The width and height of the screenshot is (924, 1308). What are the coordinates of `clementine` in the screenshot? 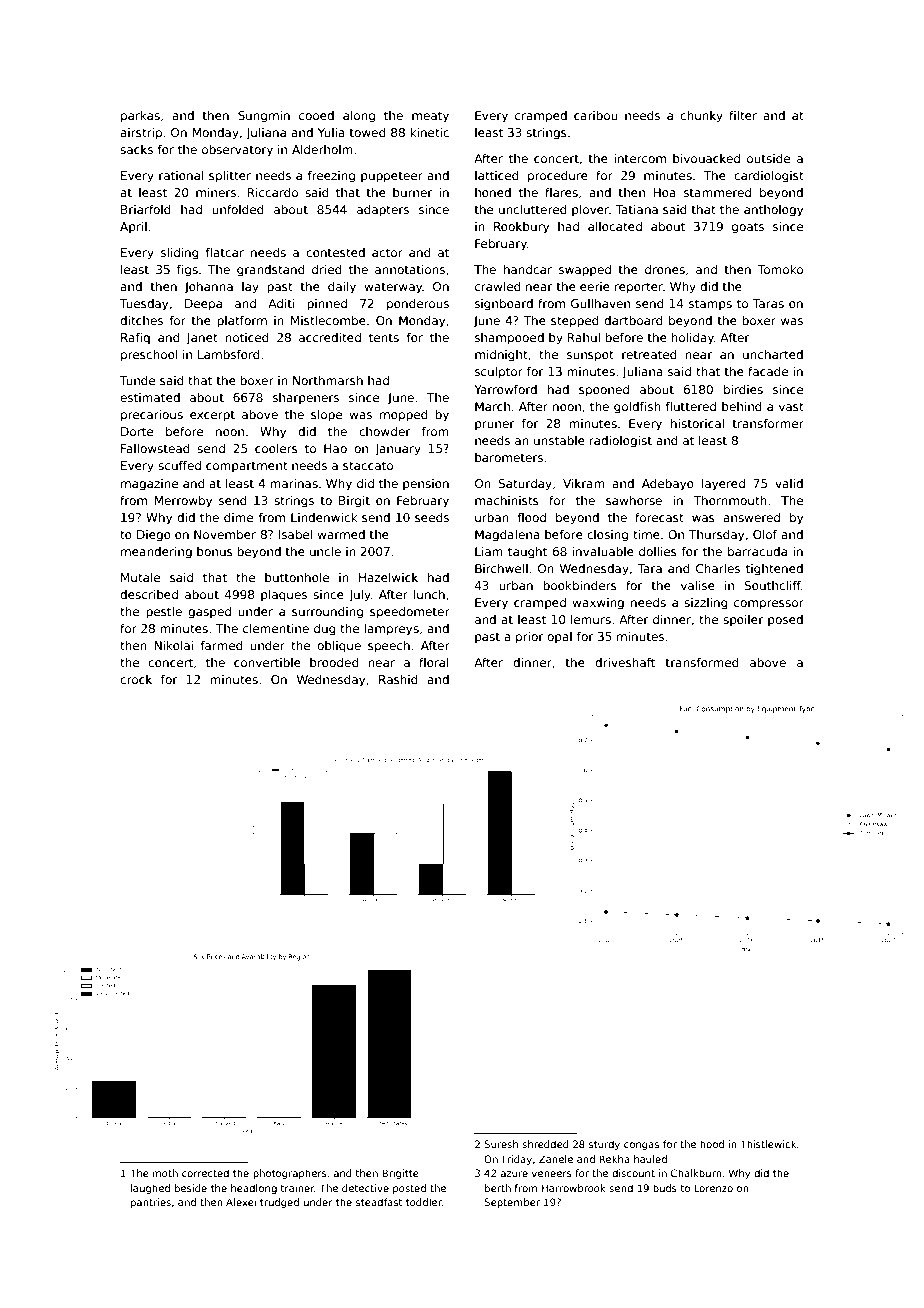 It's located at (276, 628).
